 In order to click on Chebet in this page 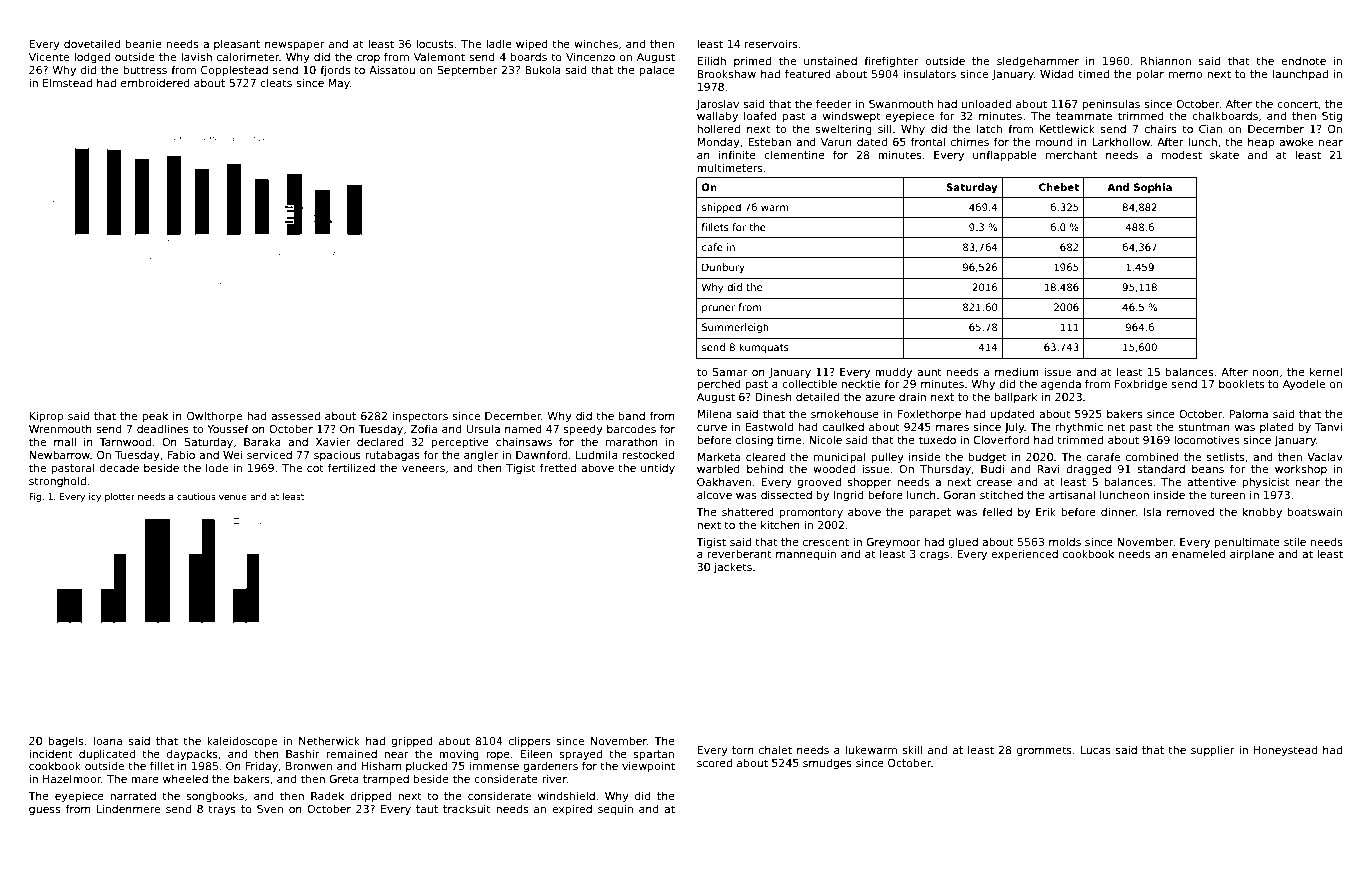, I will do `click(1059, 187)`.
